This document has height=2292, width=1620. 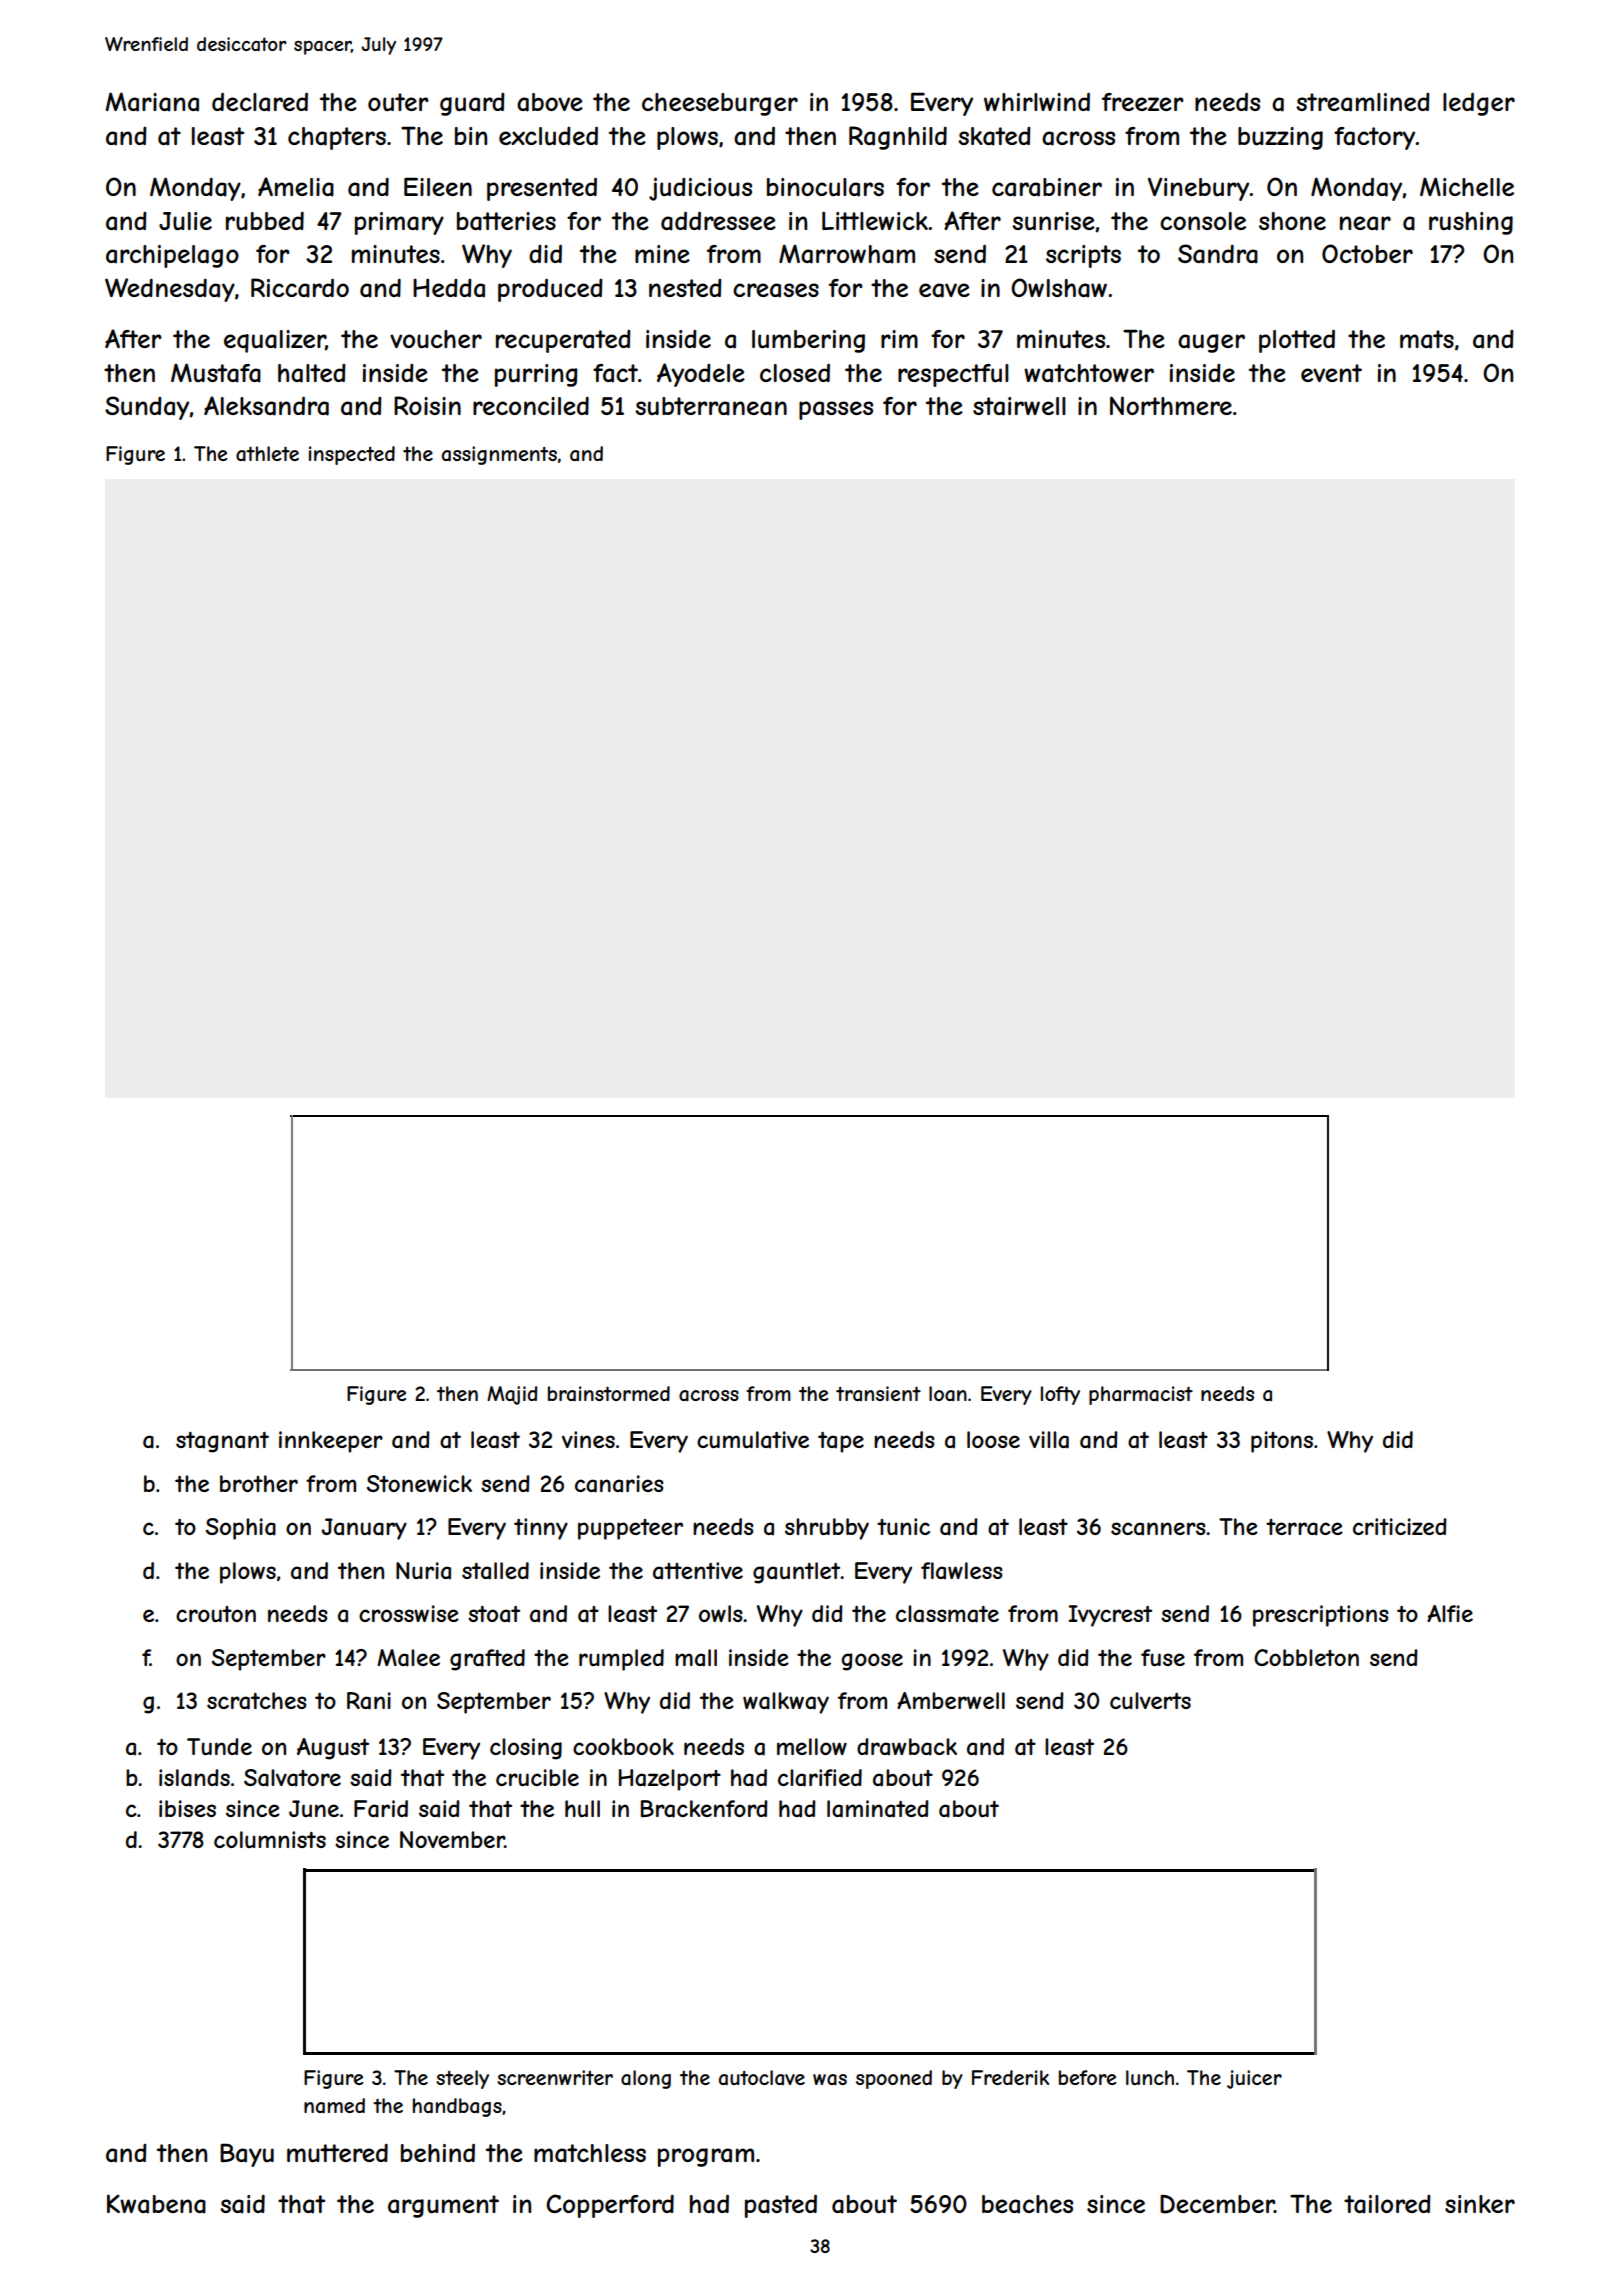 I want to click on stagnant, so click(x=222, y=1442).
